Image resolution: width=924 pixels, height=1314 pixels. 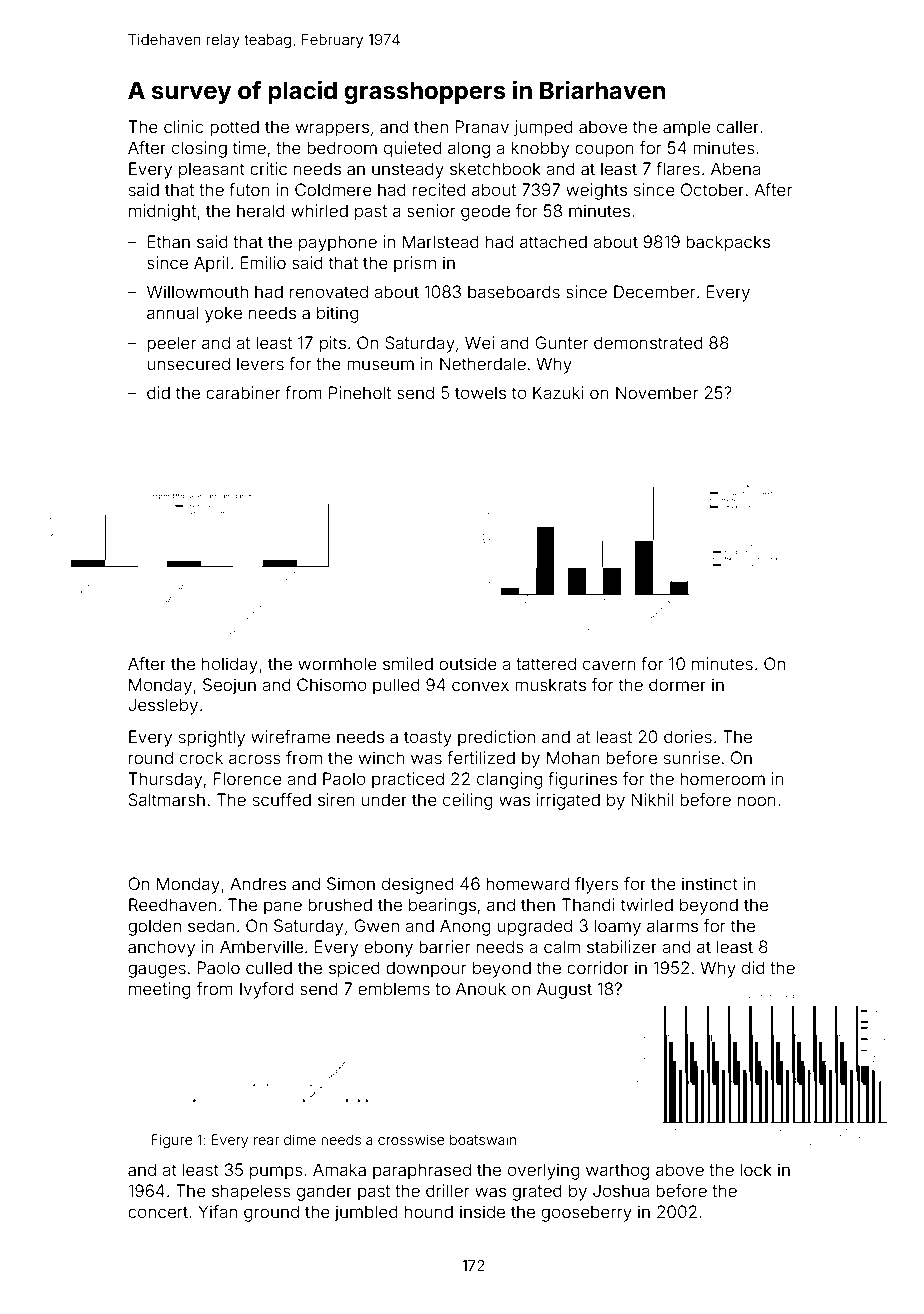 What do you see at coordinates (482, 1211) in the screenshot?
I see `inside` at bounding box center [482, 1211].
